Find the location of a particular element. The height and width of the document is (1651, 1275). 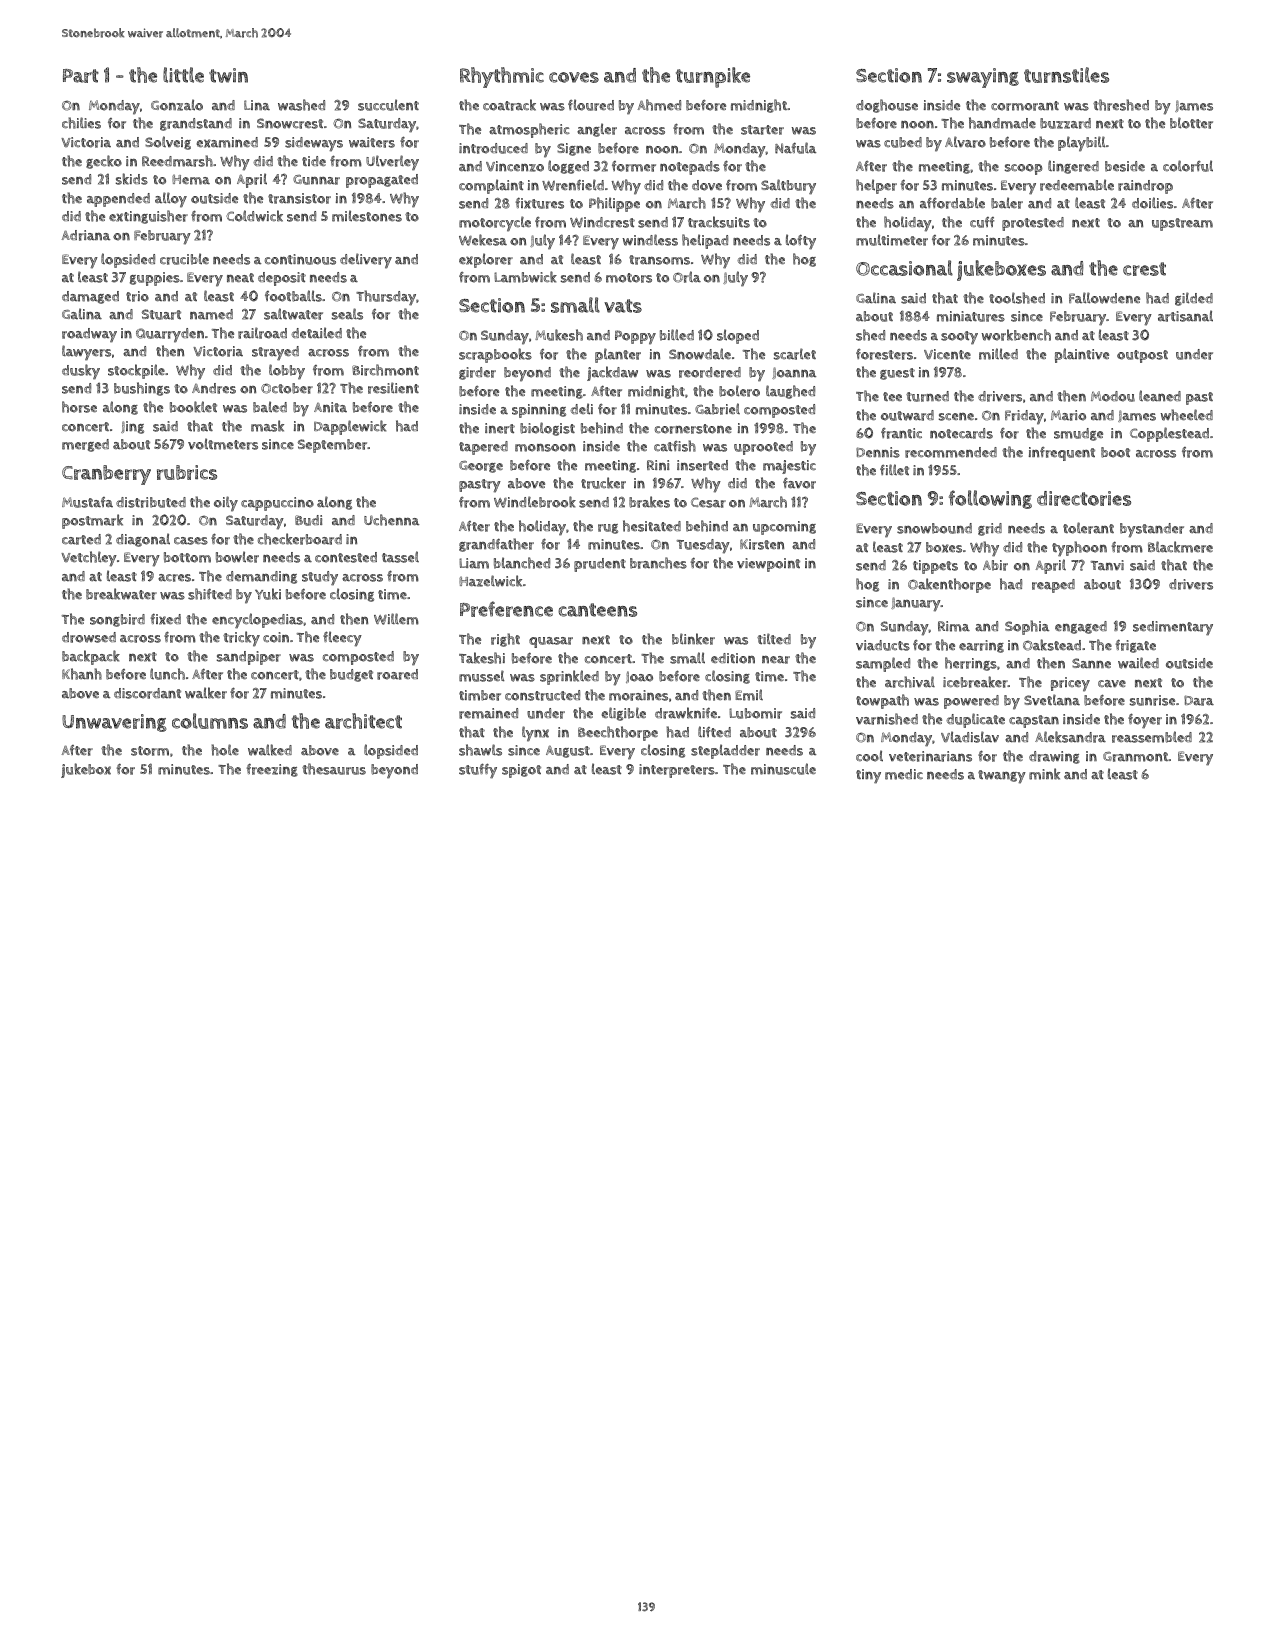

motorcycle is located at coordinates (495, 224).
